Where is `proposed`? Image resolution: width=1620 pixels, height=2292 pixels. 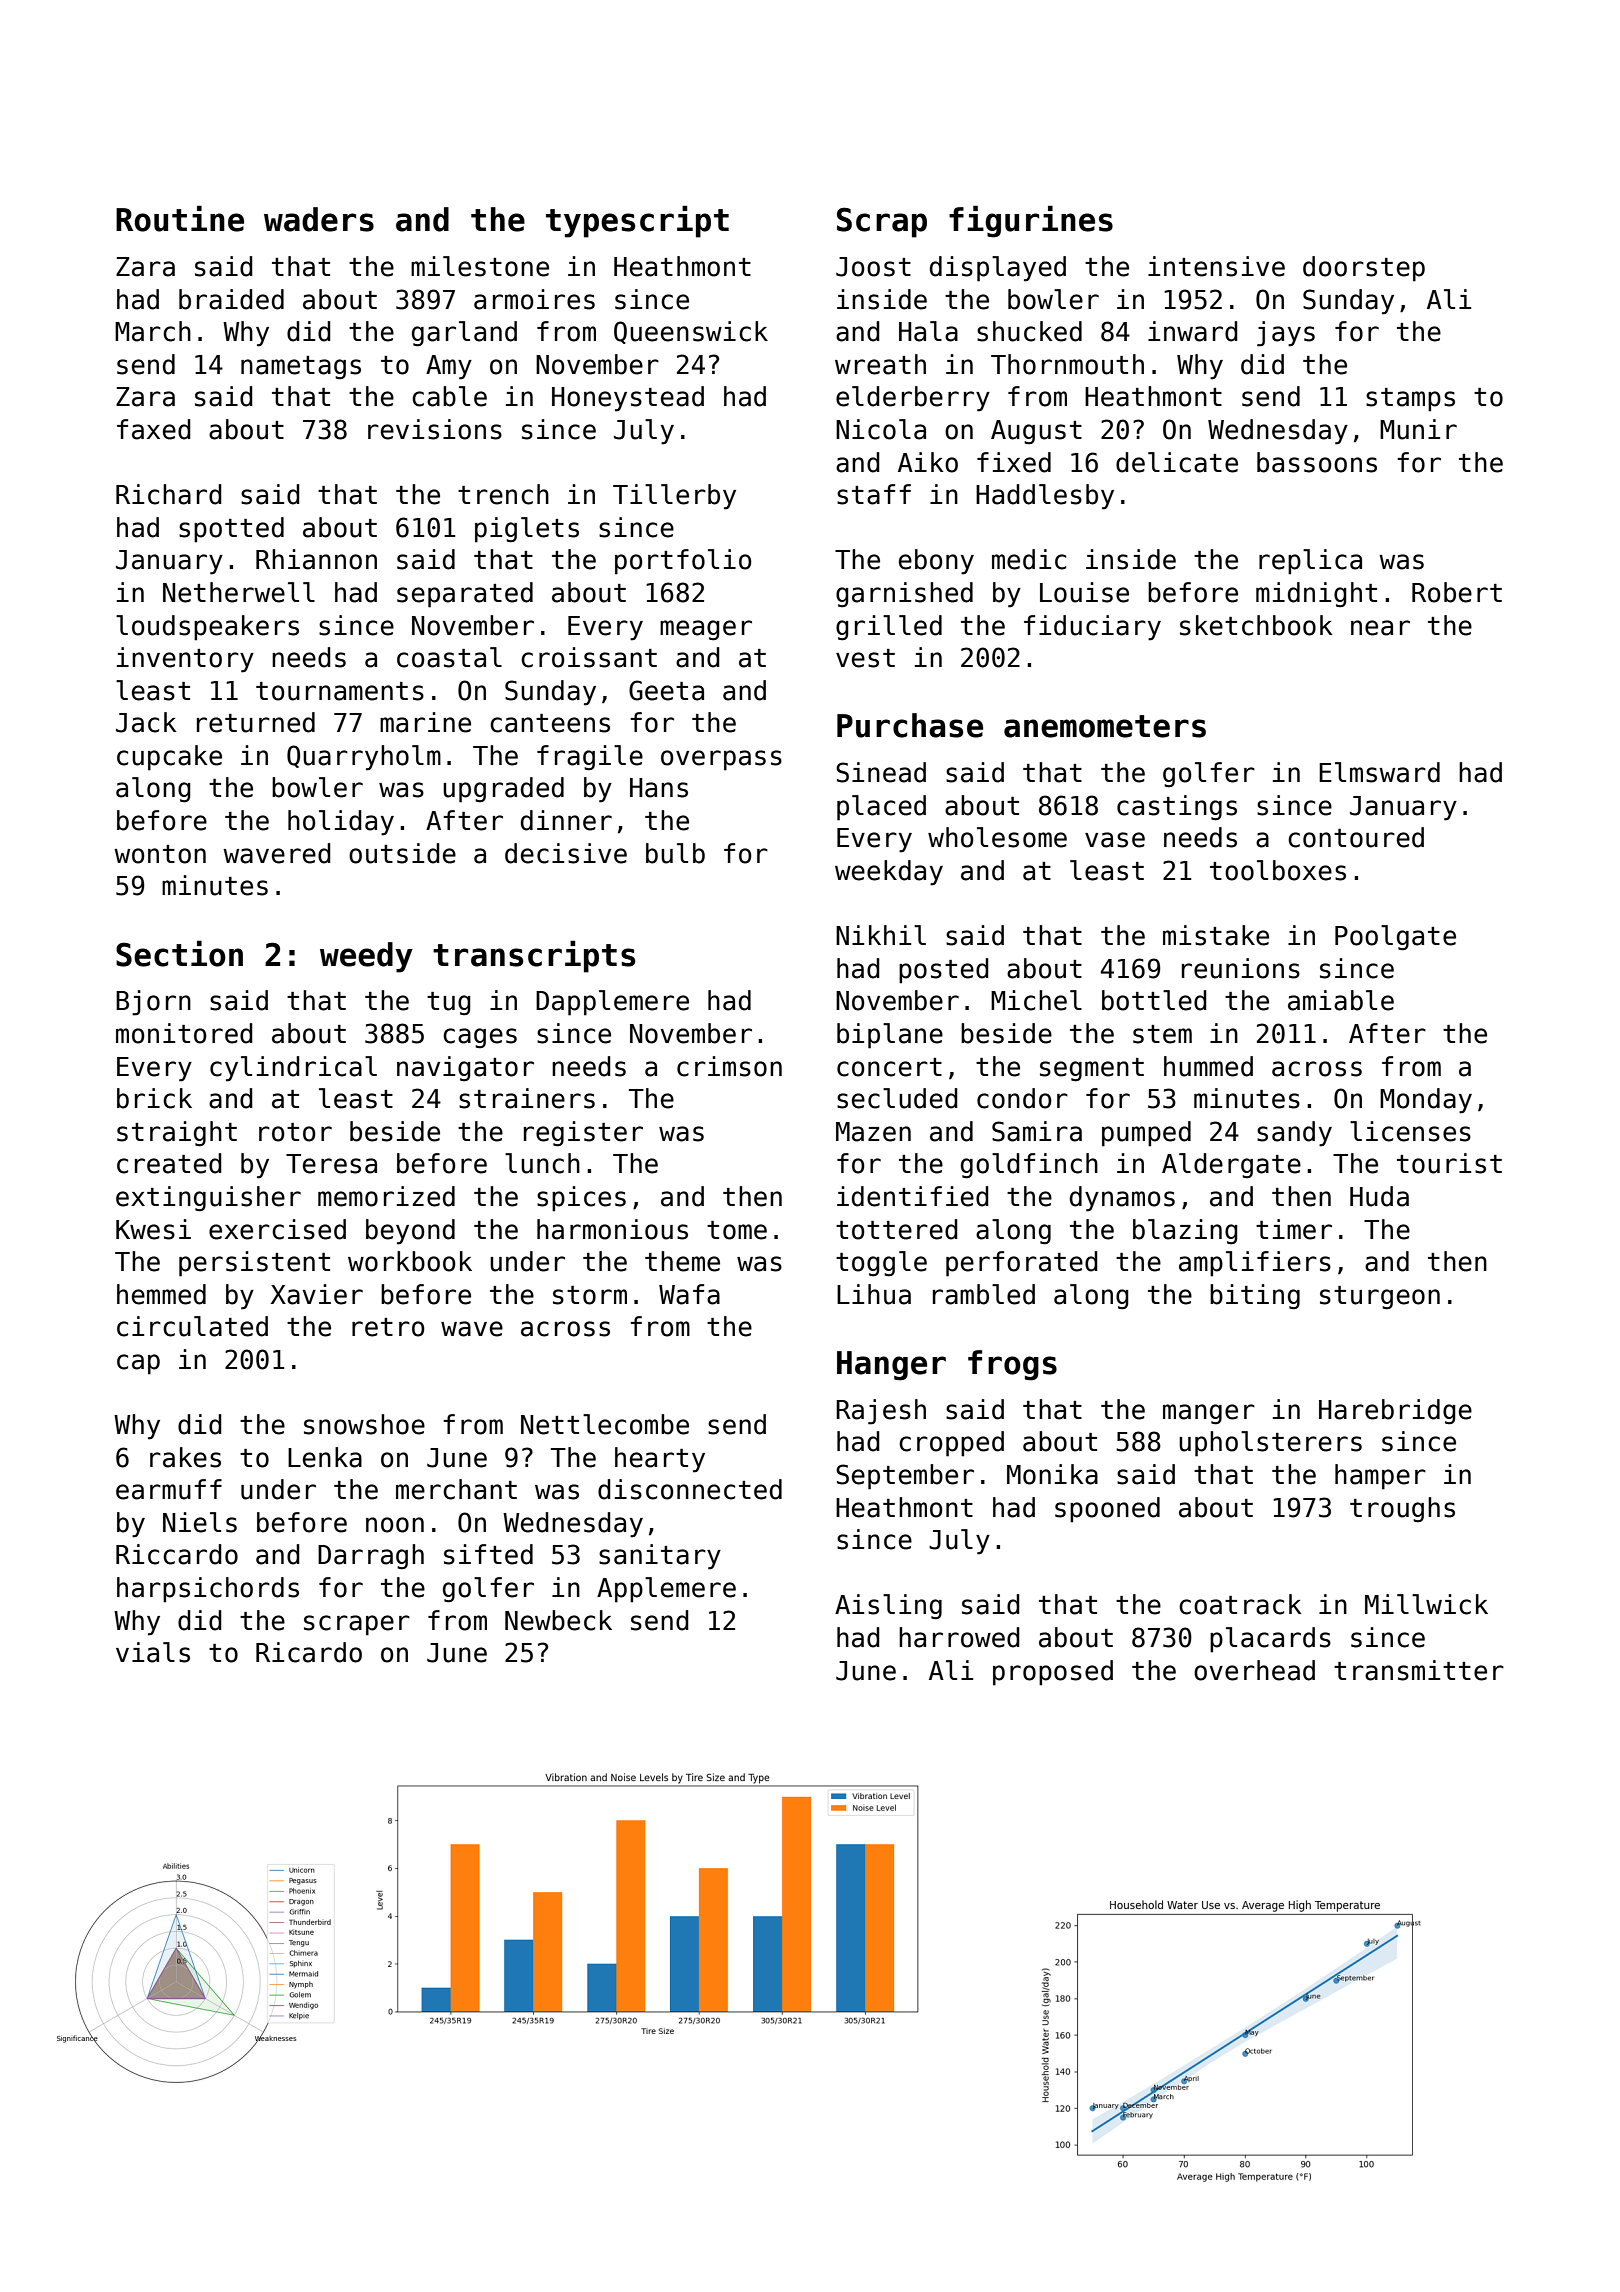
proposed is located at coordinates (1053, 1673).
